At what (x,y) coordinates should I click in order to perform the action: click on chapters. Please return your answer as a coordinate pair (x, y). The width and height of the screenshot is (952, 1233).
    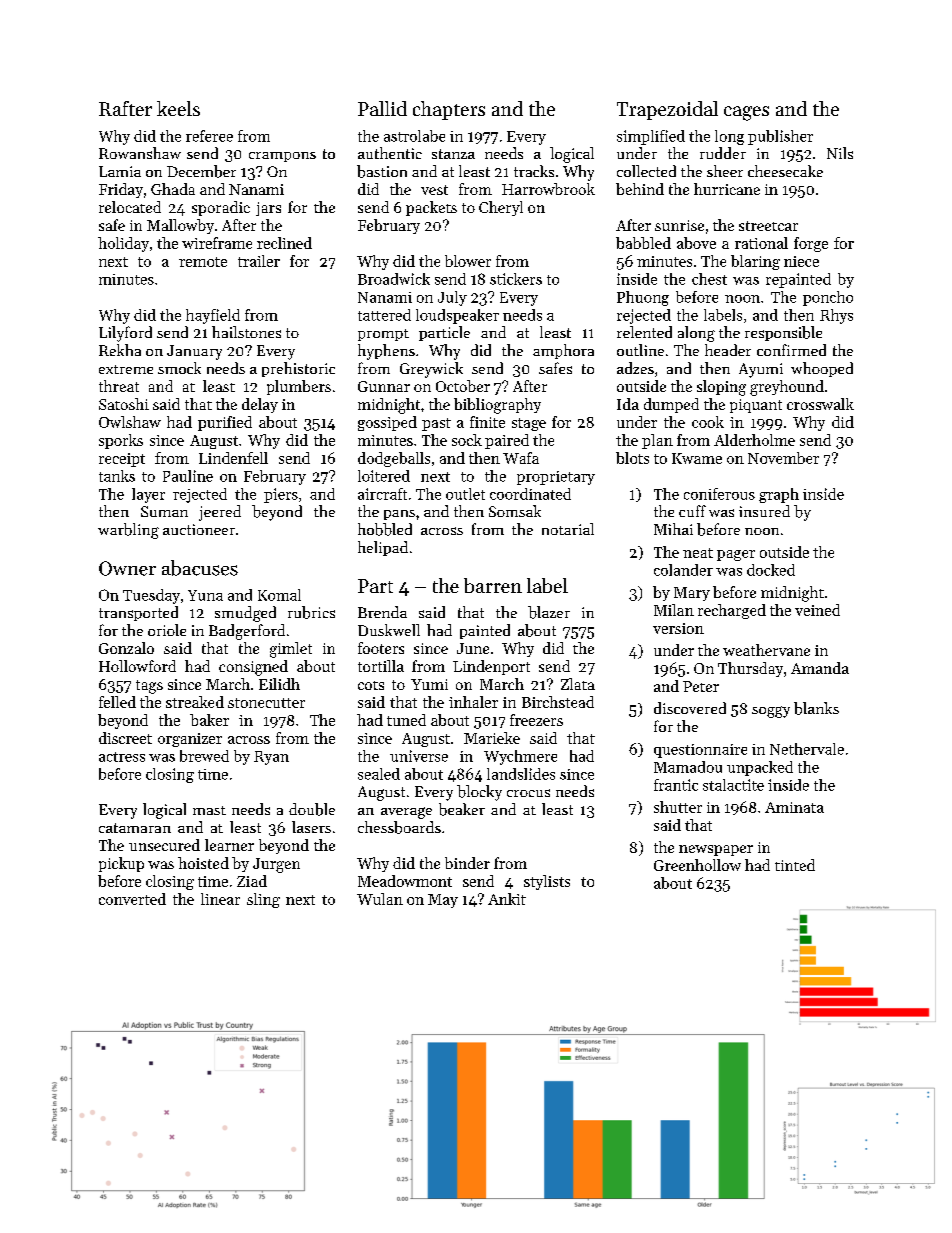
    Looking at the image, I should click on (449, 110).
